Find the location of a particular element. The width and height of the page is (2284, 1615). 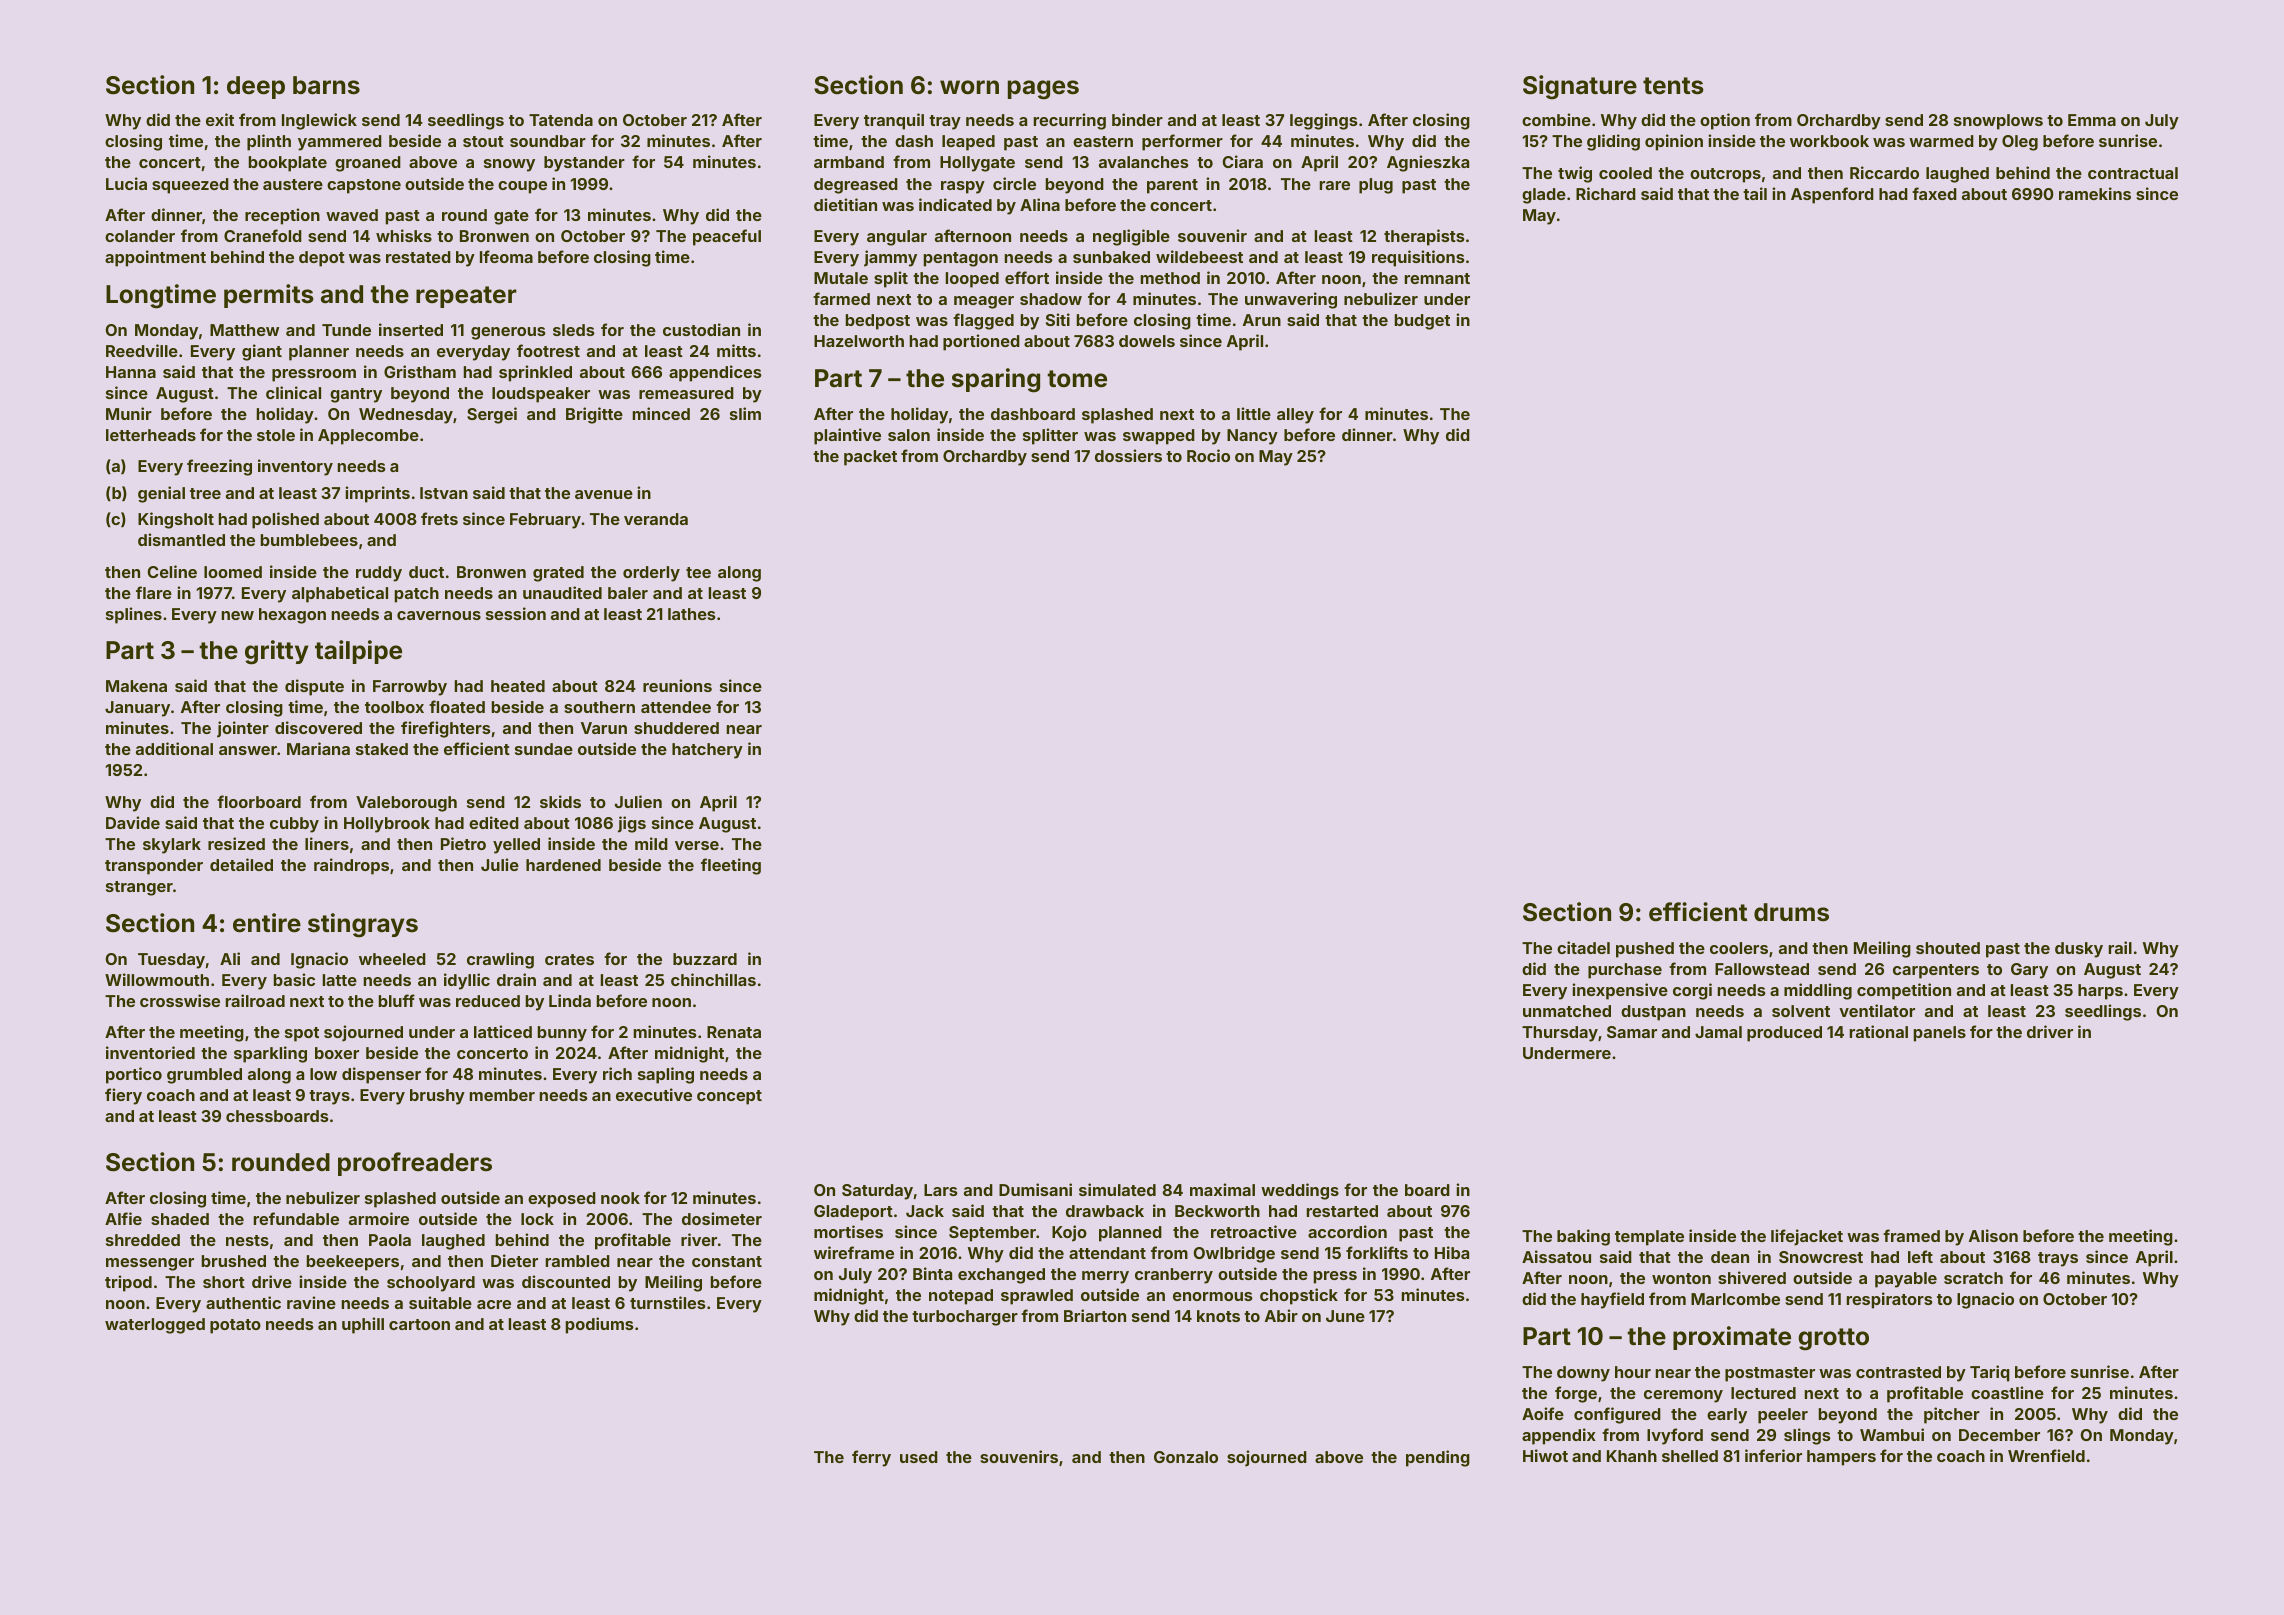

Gristham is located at coordinates (420, 371).
